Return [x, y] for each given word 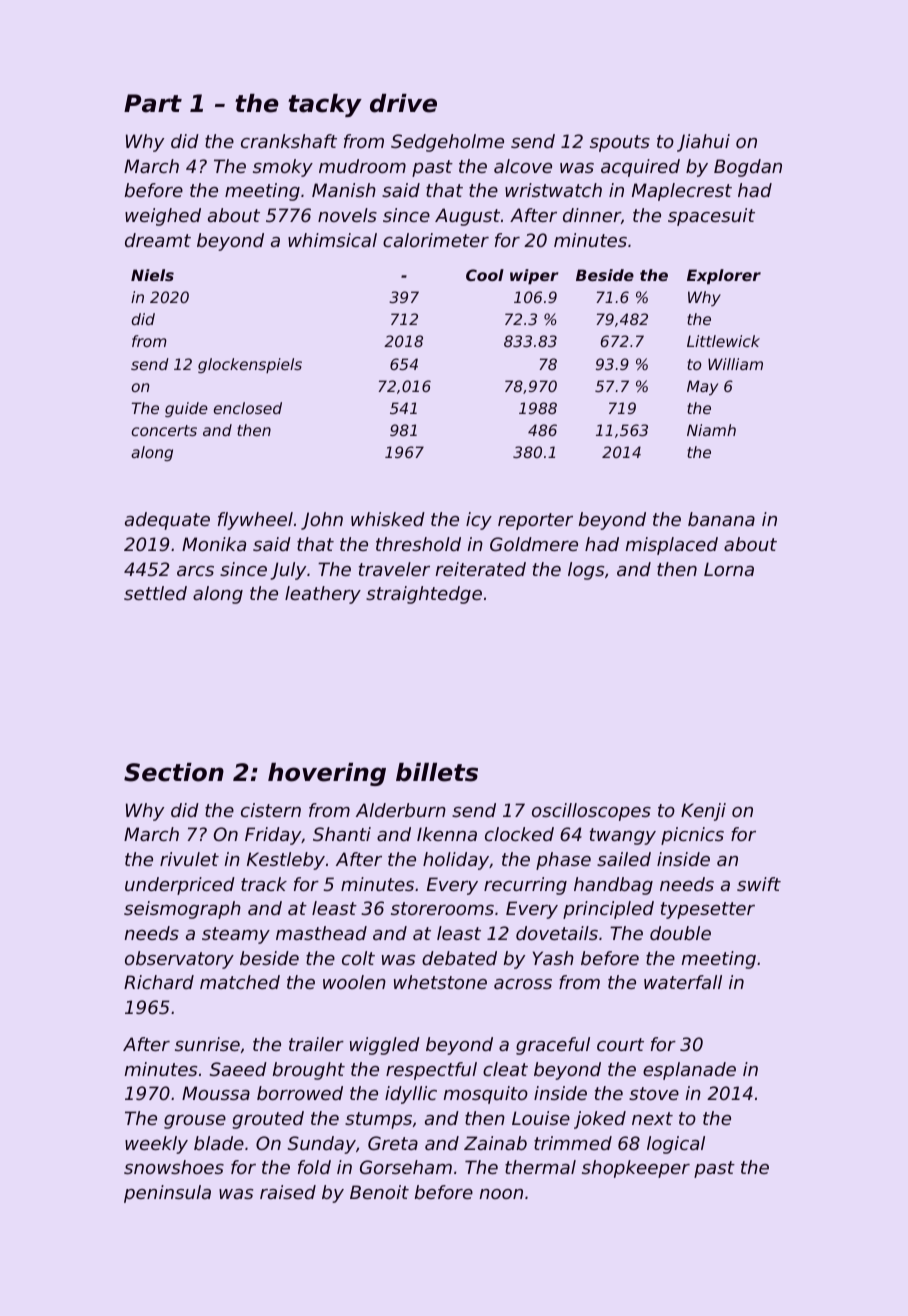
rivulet [189, 859]
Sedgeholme [447, 143]
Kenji [703, 812]
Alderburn [401, 810]
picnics [692, 836]
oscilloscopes [591, 812]
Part [153, 103]
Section [174, 772]
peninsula [167, 1194]
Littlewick [723, 341]
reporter [535, 521]
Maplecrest [682, 192]
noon [501, 1194]
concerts [164, 430]
